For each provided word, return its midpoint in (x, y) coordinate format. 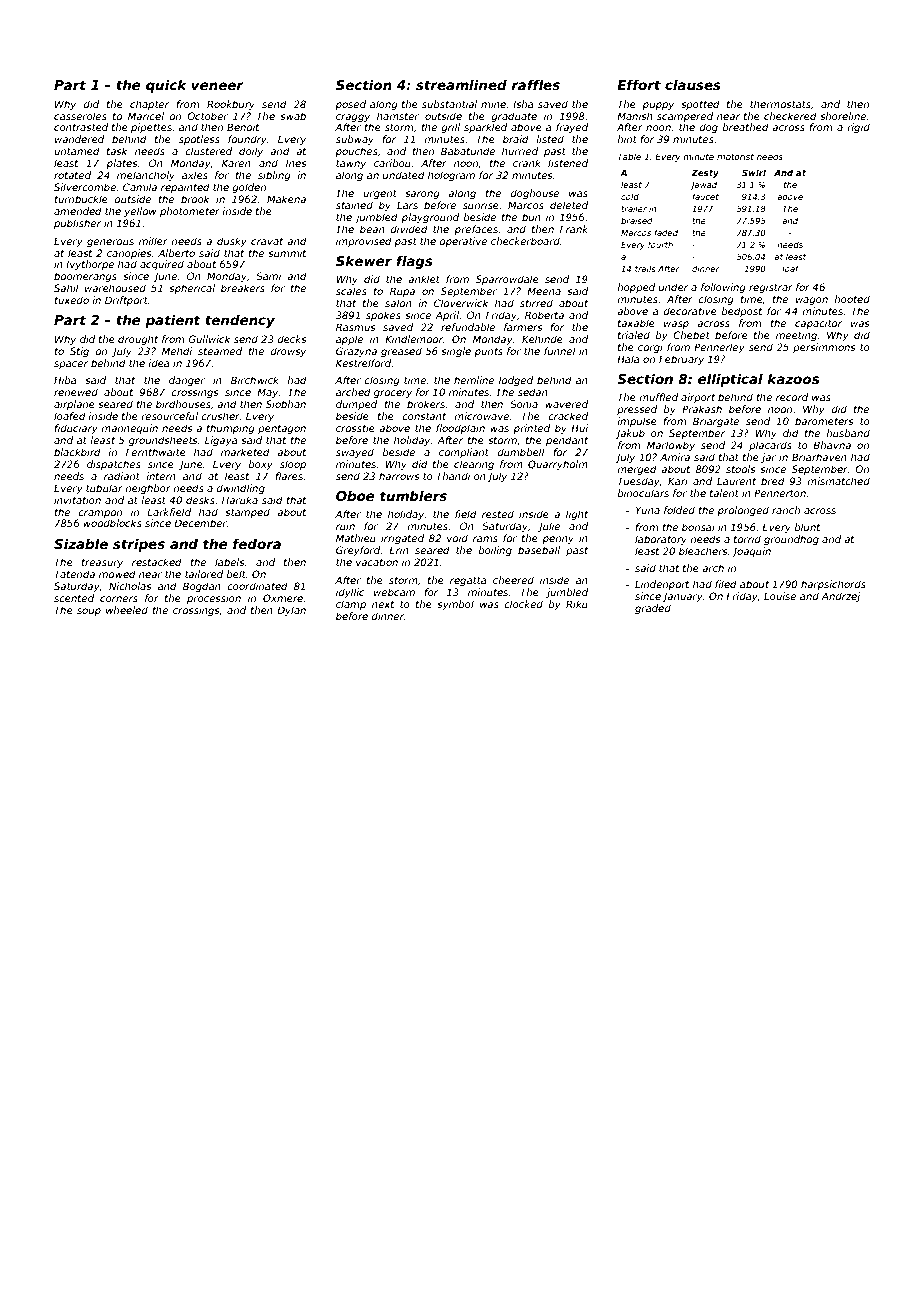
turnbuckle (81, 199)
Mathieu (356, 538)
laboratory (661, 540)
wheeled (127, 610)
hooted (852, 299)
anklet (424, 279)
